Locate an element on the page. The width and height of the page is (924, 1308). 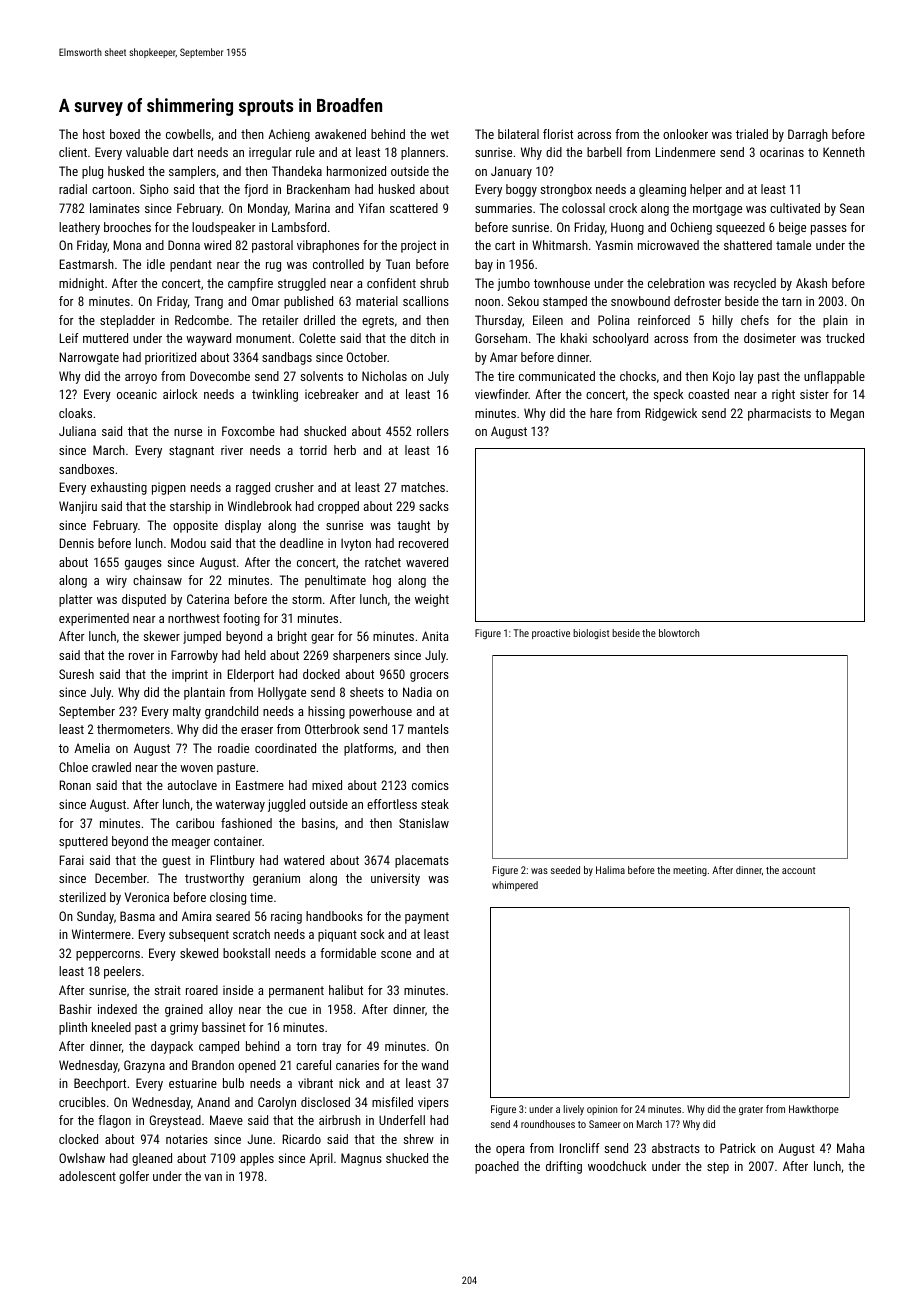
scallions is located at coordinates (426, 301).
